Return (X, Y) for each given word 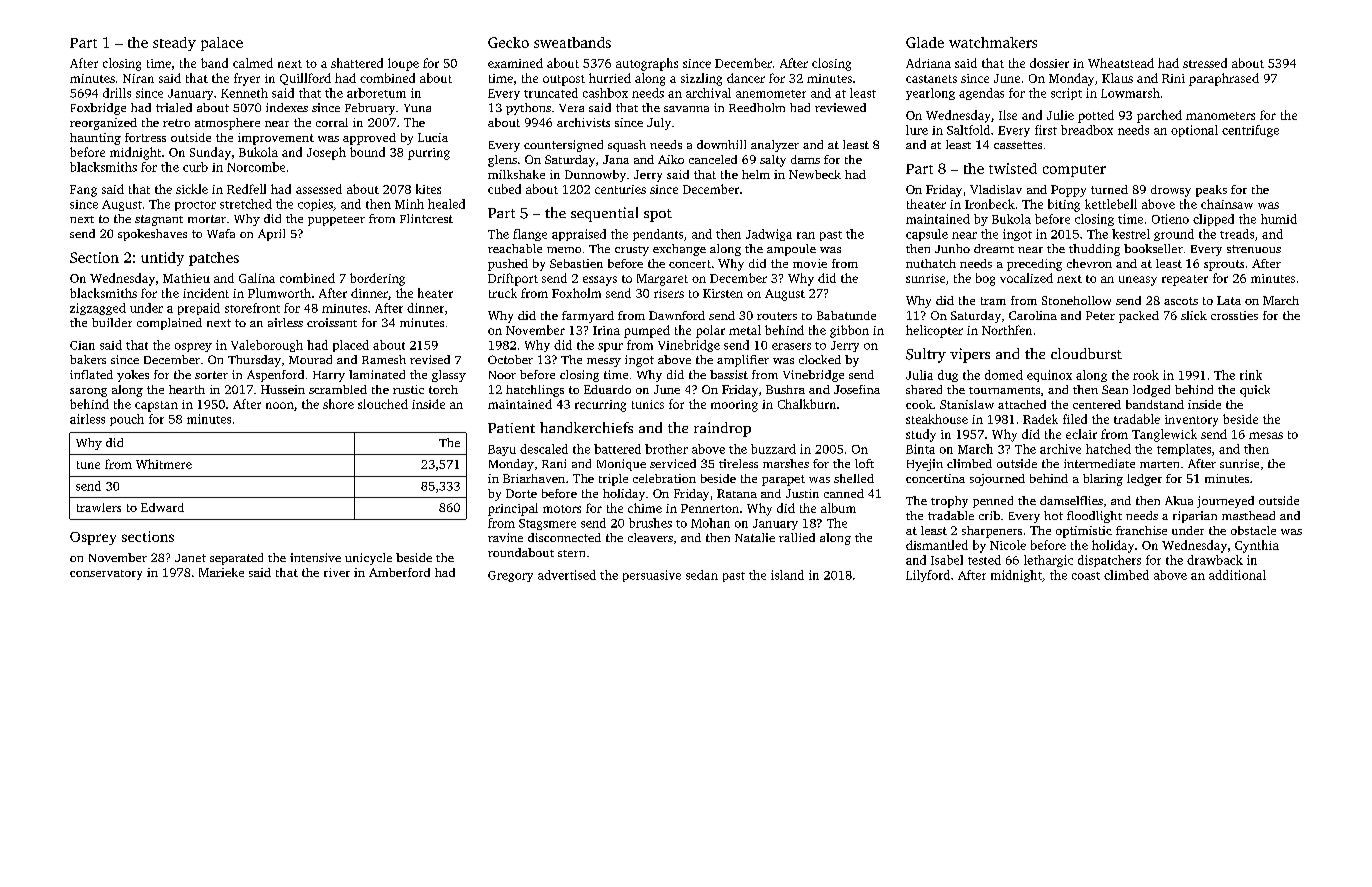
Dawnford (677, 315)
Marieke (221, 572)
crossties (1234, 315)
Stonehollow (1076, 300)
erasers (791, 346)
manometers (1220, 116)
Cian (82, 345)
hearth (187, 389)
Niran (138, 78)
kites (428, 189)
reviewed (840, 107)
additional (1237, 575)
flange (530, 235)
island (787, 575)
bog (985, 279)
